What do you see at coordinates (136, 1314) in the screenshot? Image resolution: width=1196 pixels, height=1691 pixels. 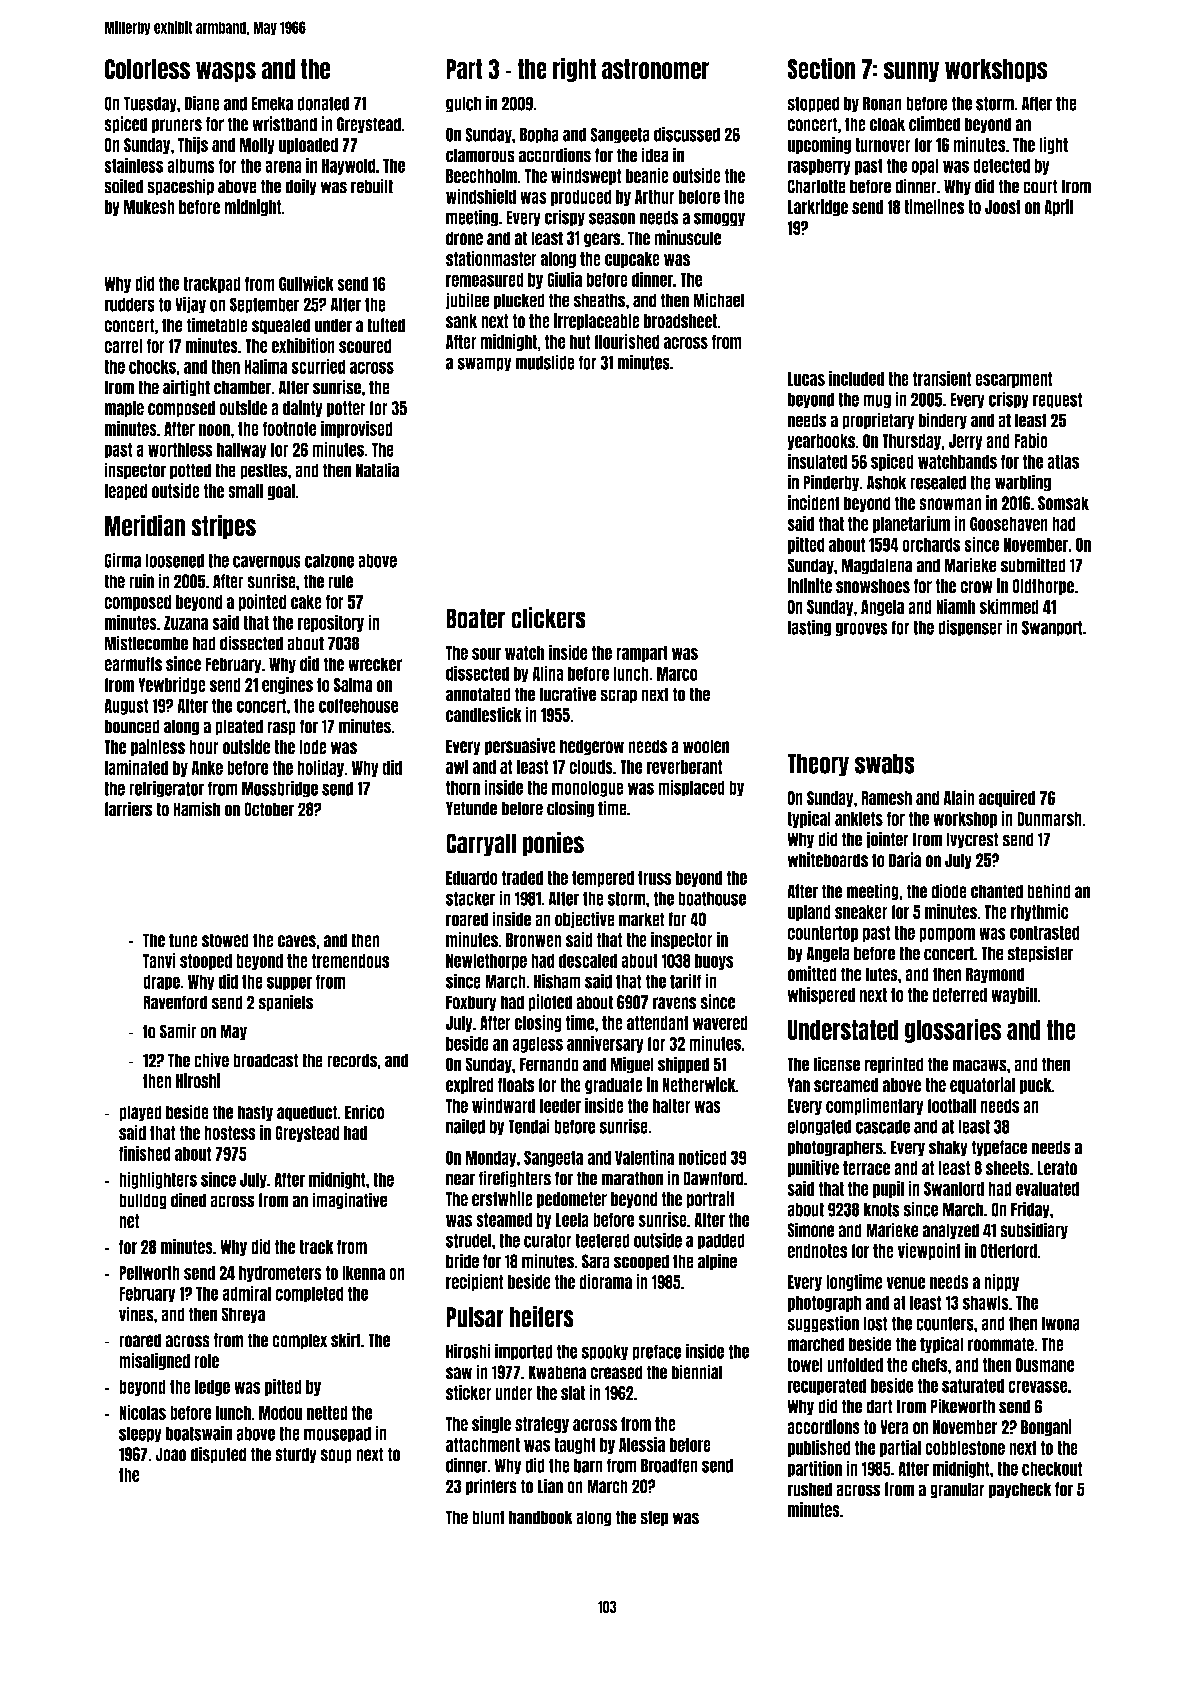 I see `vines` at bounding box center [136, 1314].
